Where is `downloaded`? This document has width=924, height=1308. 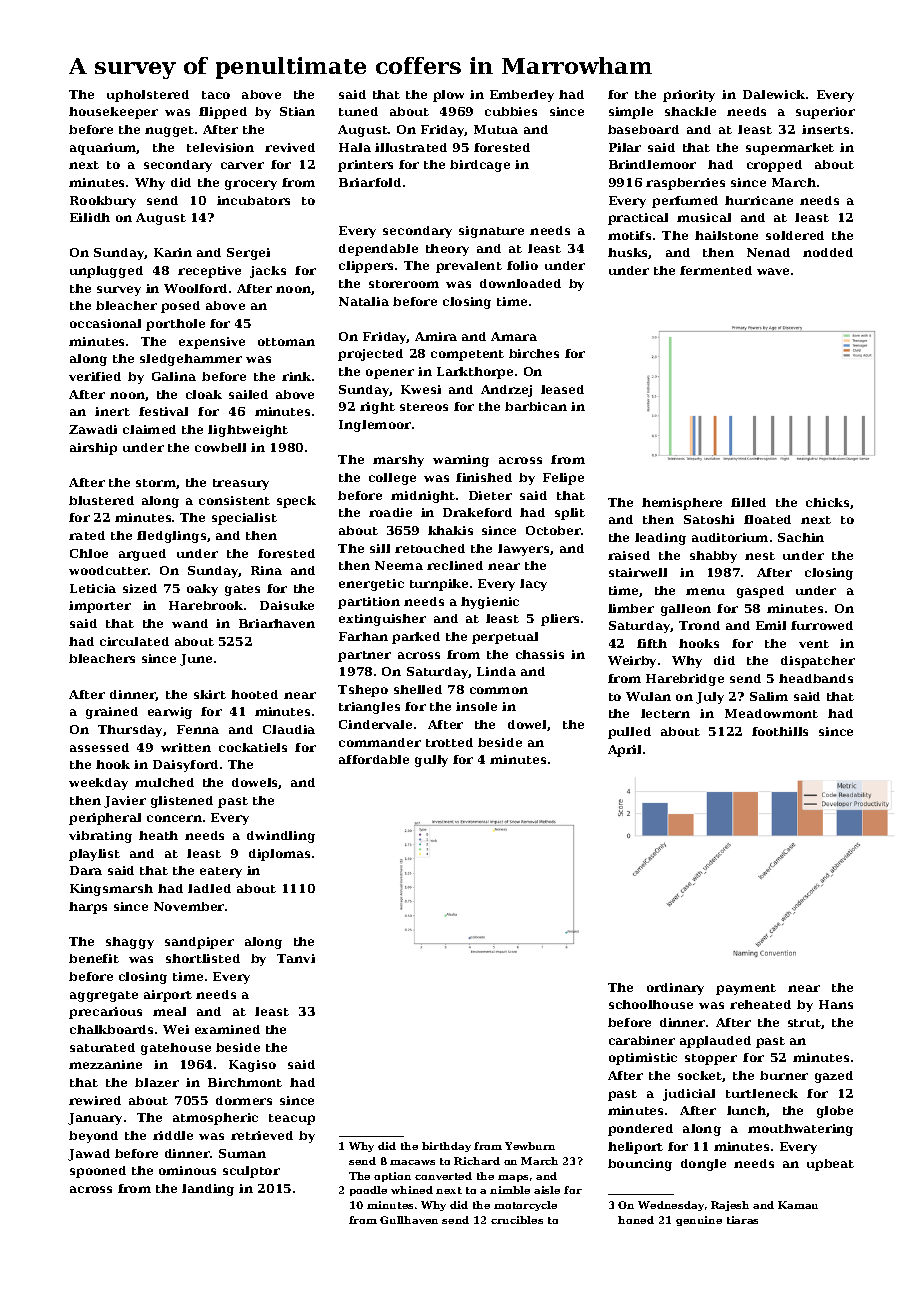
downloaded is located at coordinates (520, 283).
